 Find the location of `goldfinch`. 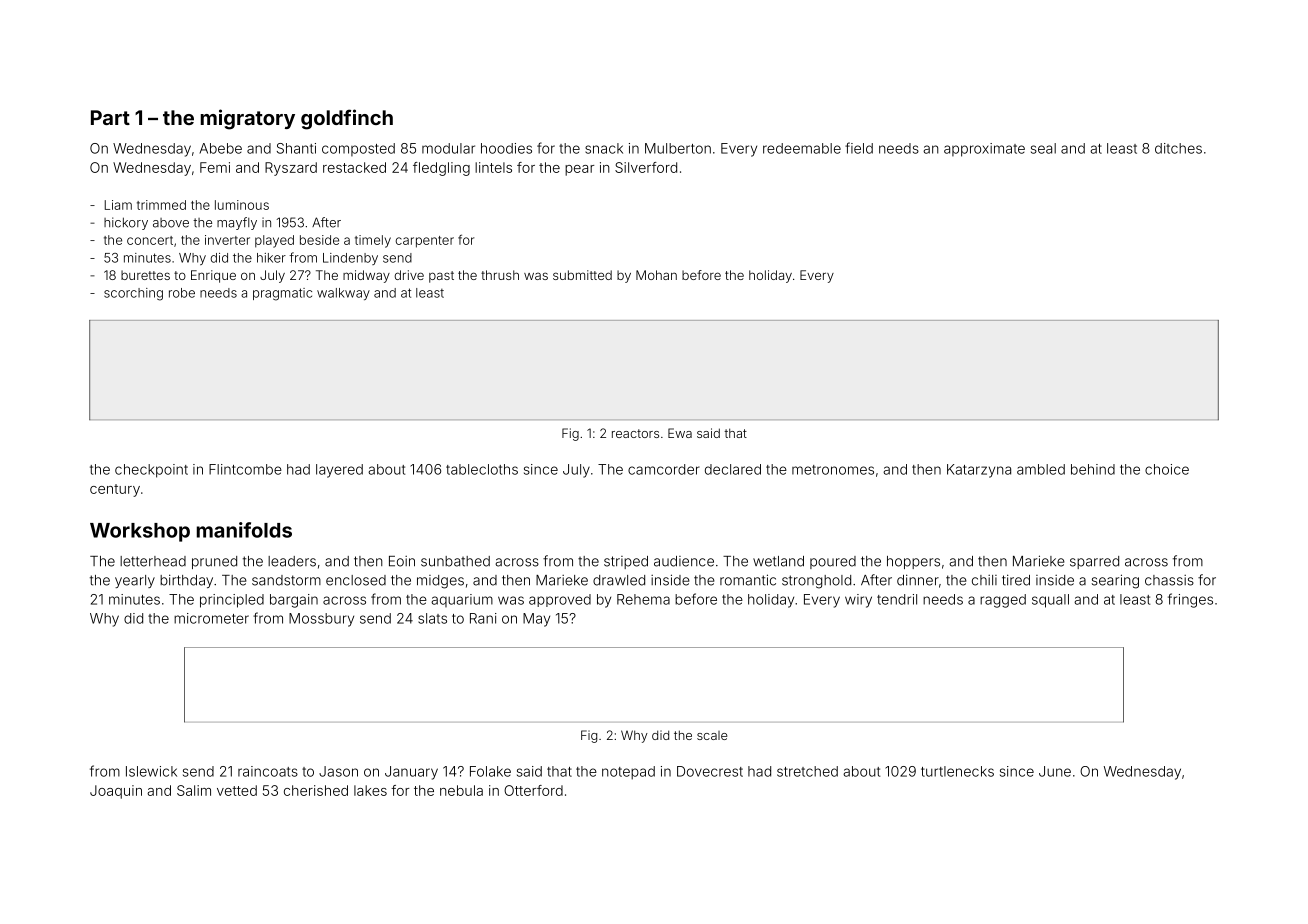

goldfinch is located at coordinates (347, 119).
